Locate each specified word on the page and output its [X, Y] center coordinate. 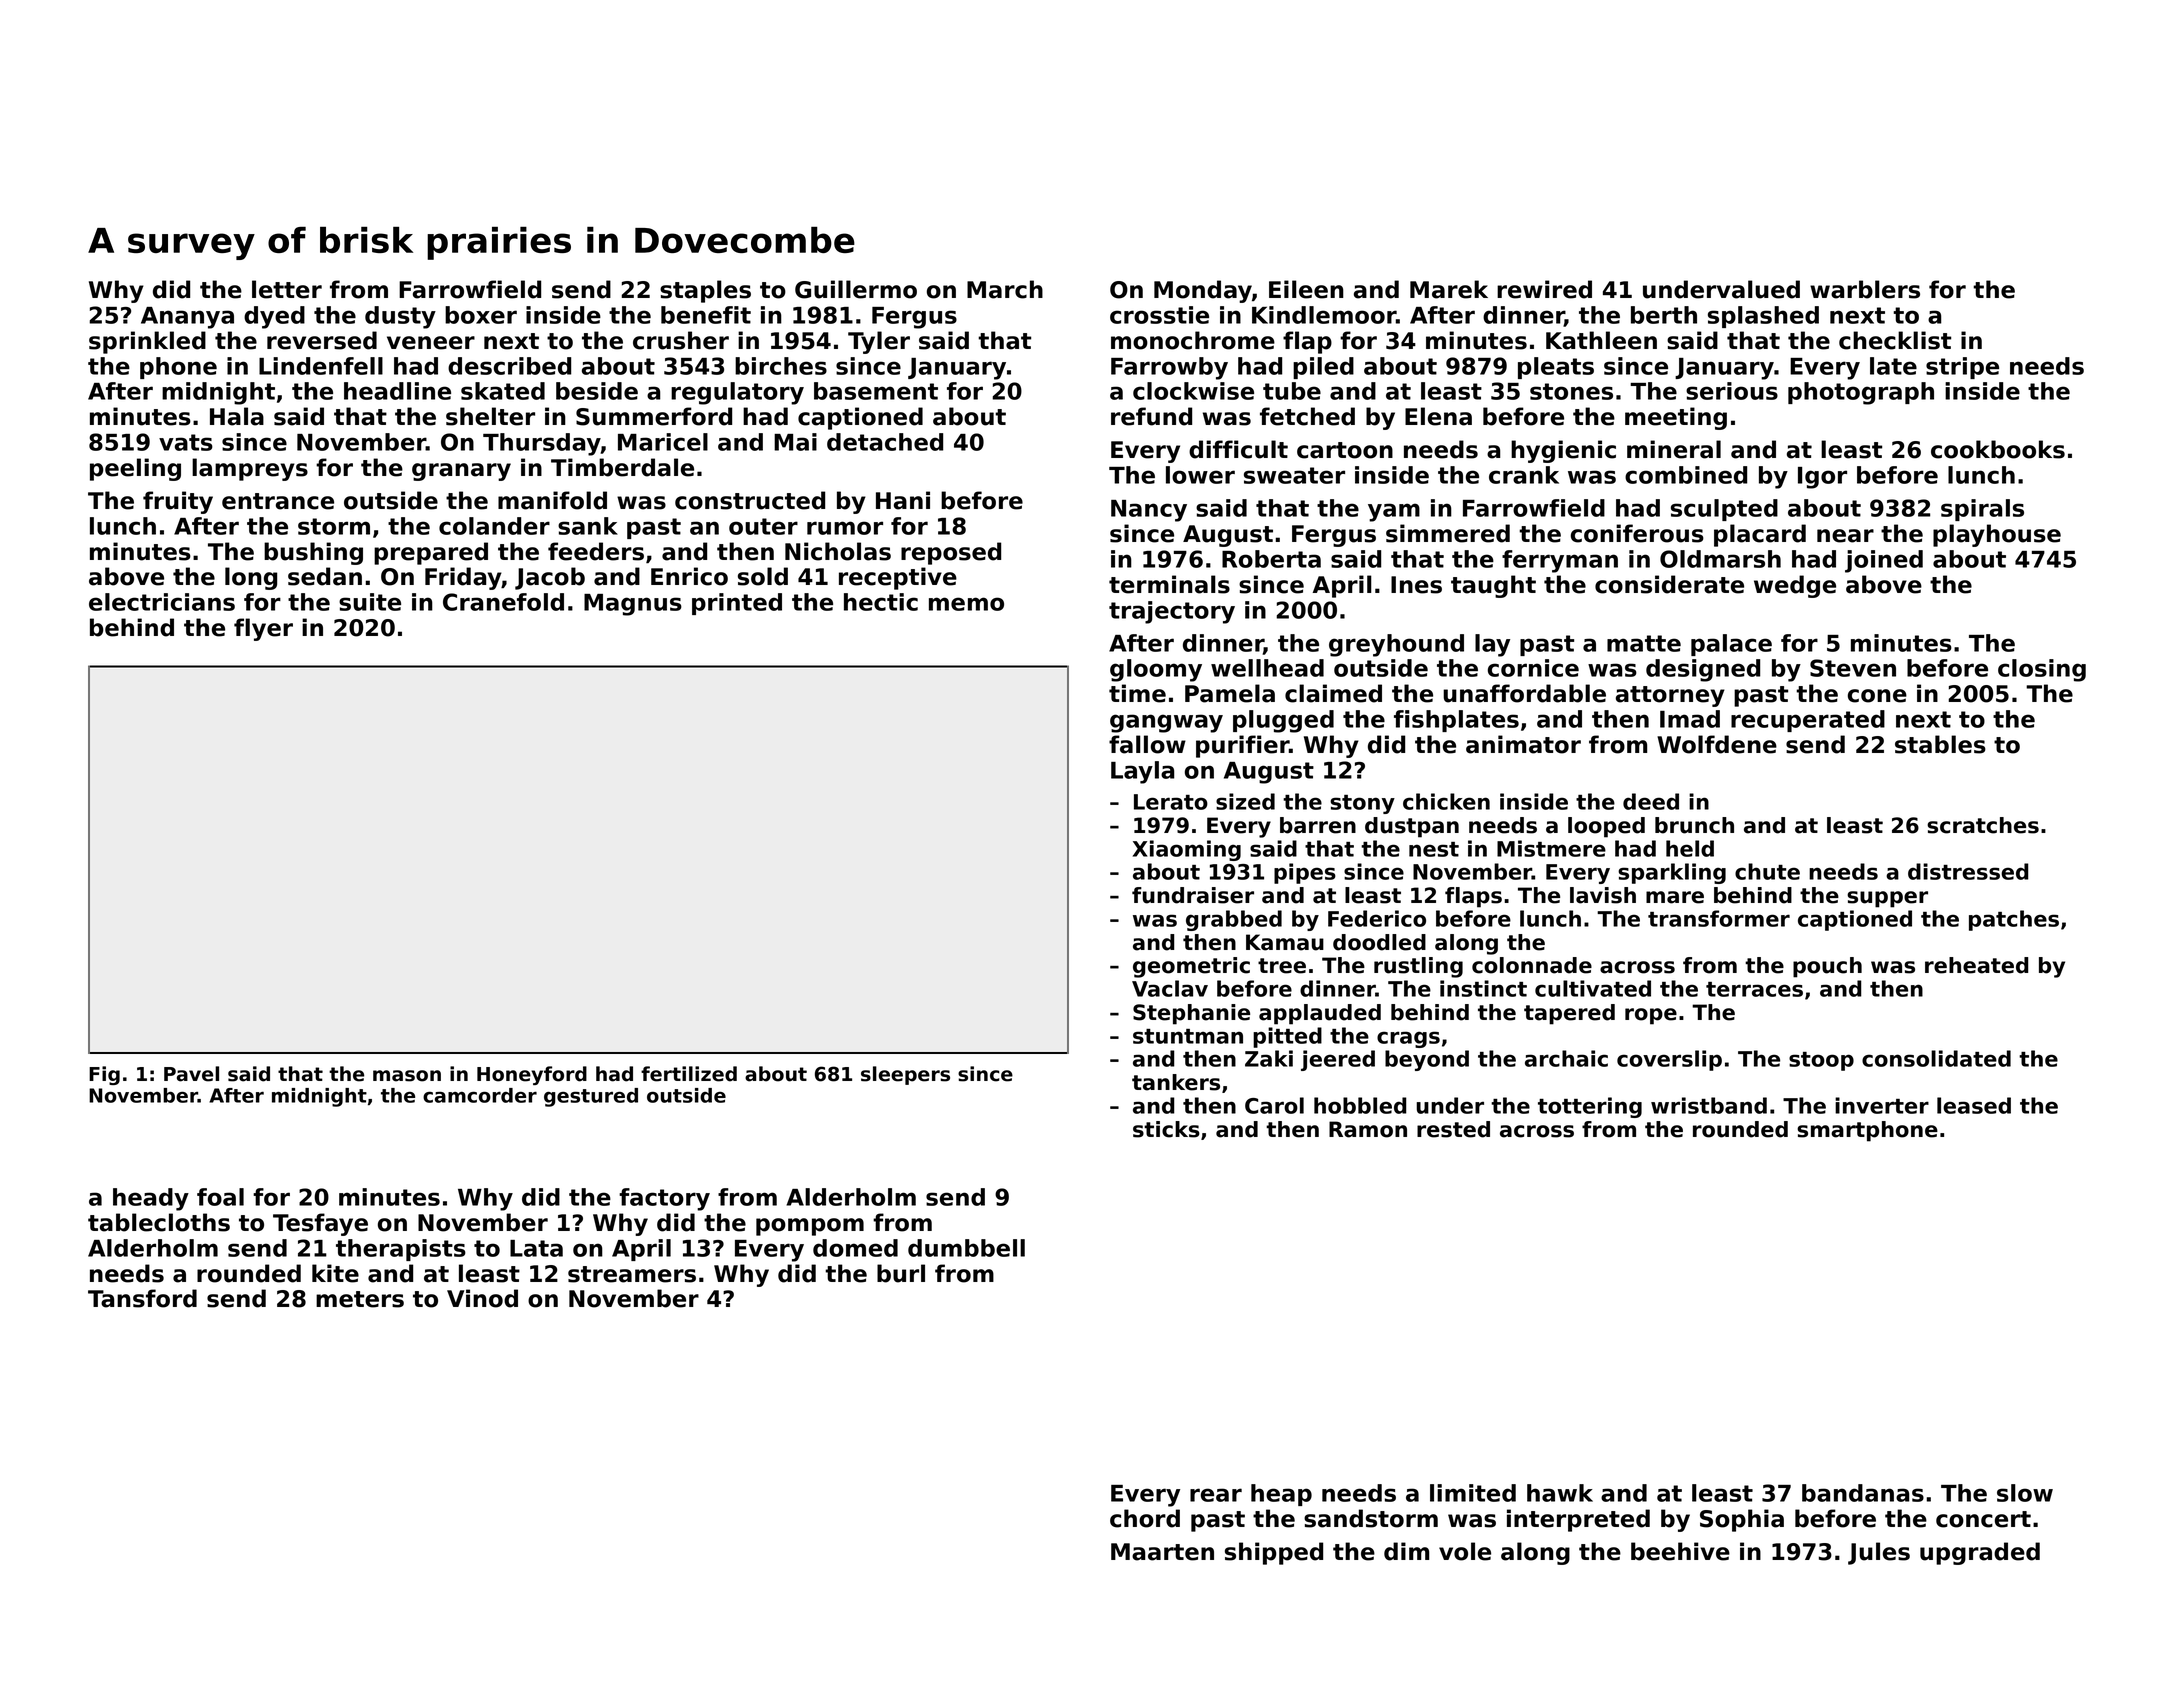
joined [1884, 561]
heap [1281, 1495]
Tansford [142, 1298]
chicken [1446, 801]
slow [2025, 1493]
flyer [263, 629]
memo [966, 604]
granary [461, 472]
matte [1644, 643]
